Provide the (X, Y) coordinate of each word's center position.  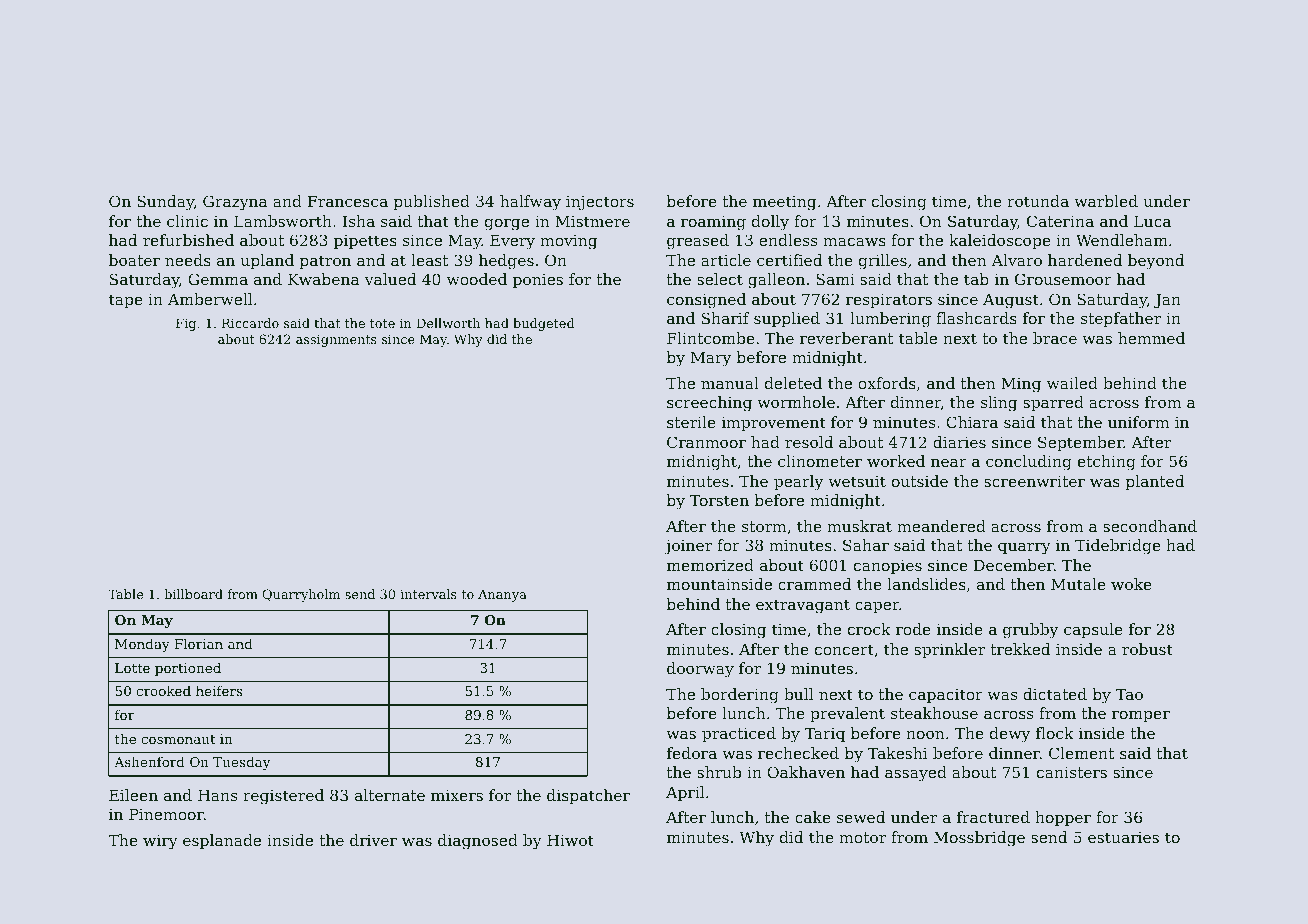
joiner (688, 547)
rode (913, 629)
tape (126, 301)
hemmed (1151, 338)
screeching (709, 404)
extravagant (803, 606)
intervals (428, 594)
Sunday (165, 203)
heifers (219, 690)
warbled (1106, 201)
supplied (787, 319)
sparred (1053, 403)
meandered (941, 526)
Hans (217, 795)
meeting (784, 203)
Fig (186, 324)
